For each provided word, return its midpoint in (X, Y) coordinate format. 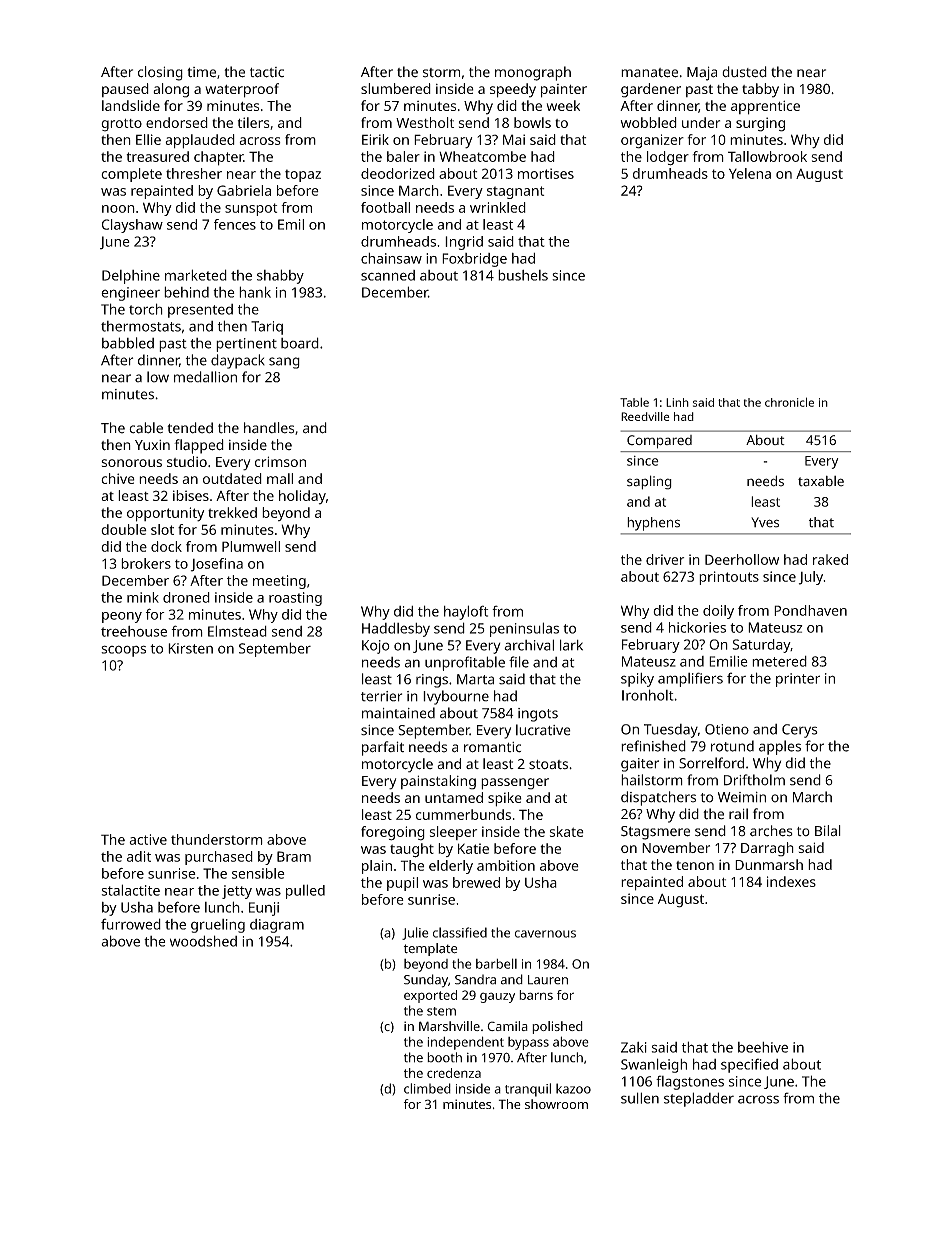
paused (125, 90)
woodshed (203, 941)
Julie (415, 933)
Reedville (645, 416)
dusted (744, 72)
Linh (677, 402)
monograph (533, 73)
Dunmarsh (769, 864)
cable (146, 428)
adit (139, 856)
